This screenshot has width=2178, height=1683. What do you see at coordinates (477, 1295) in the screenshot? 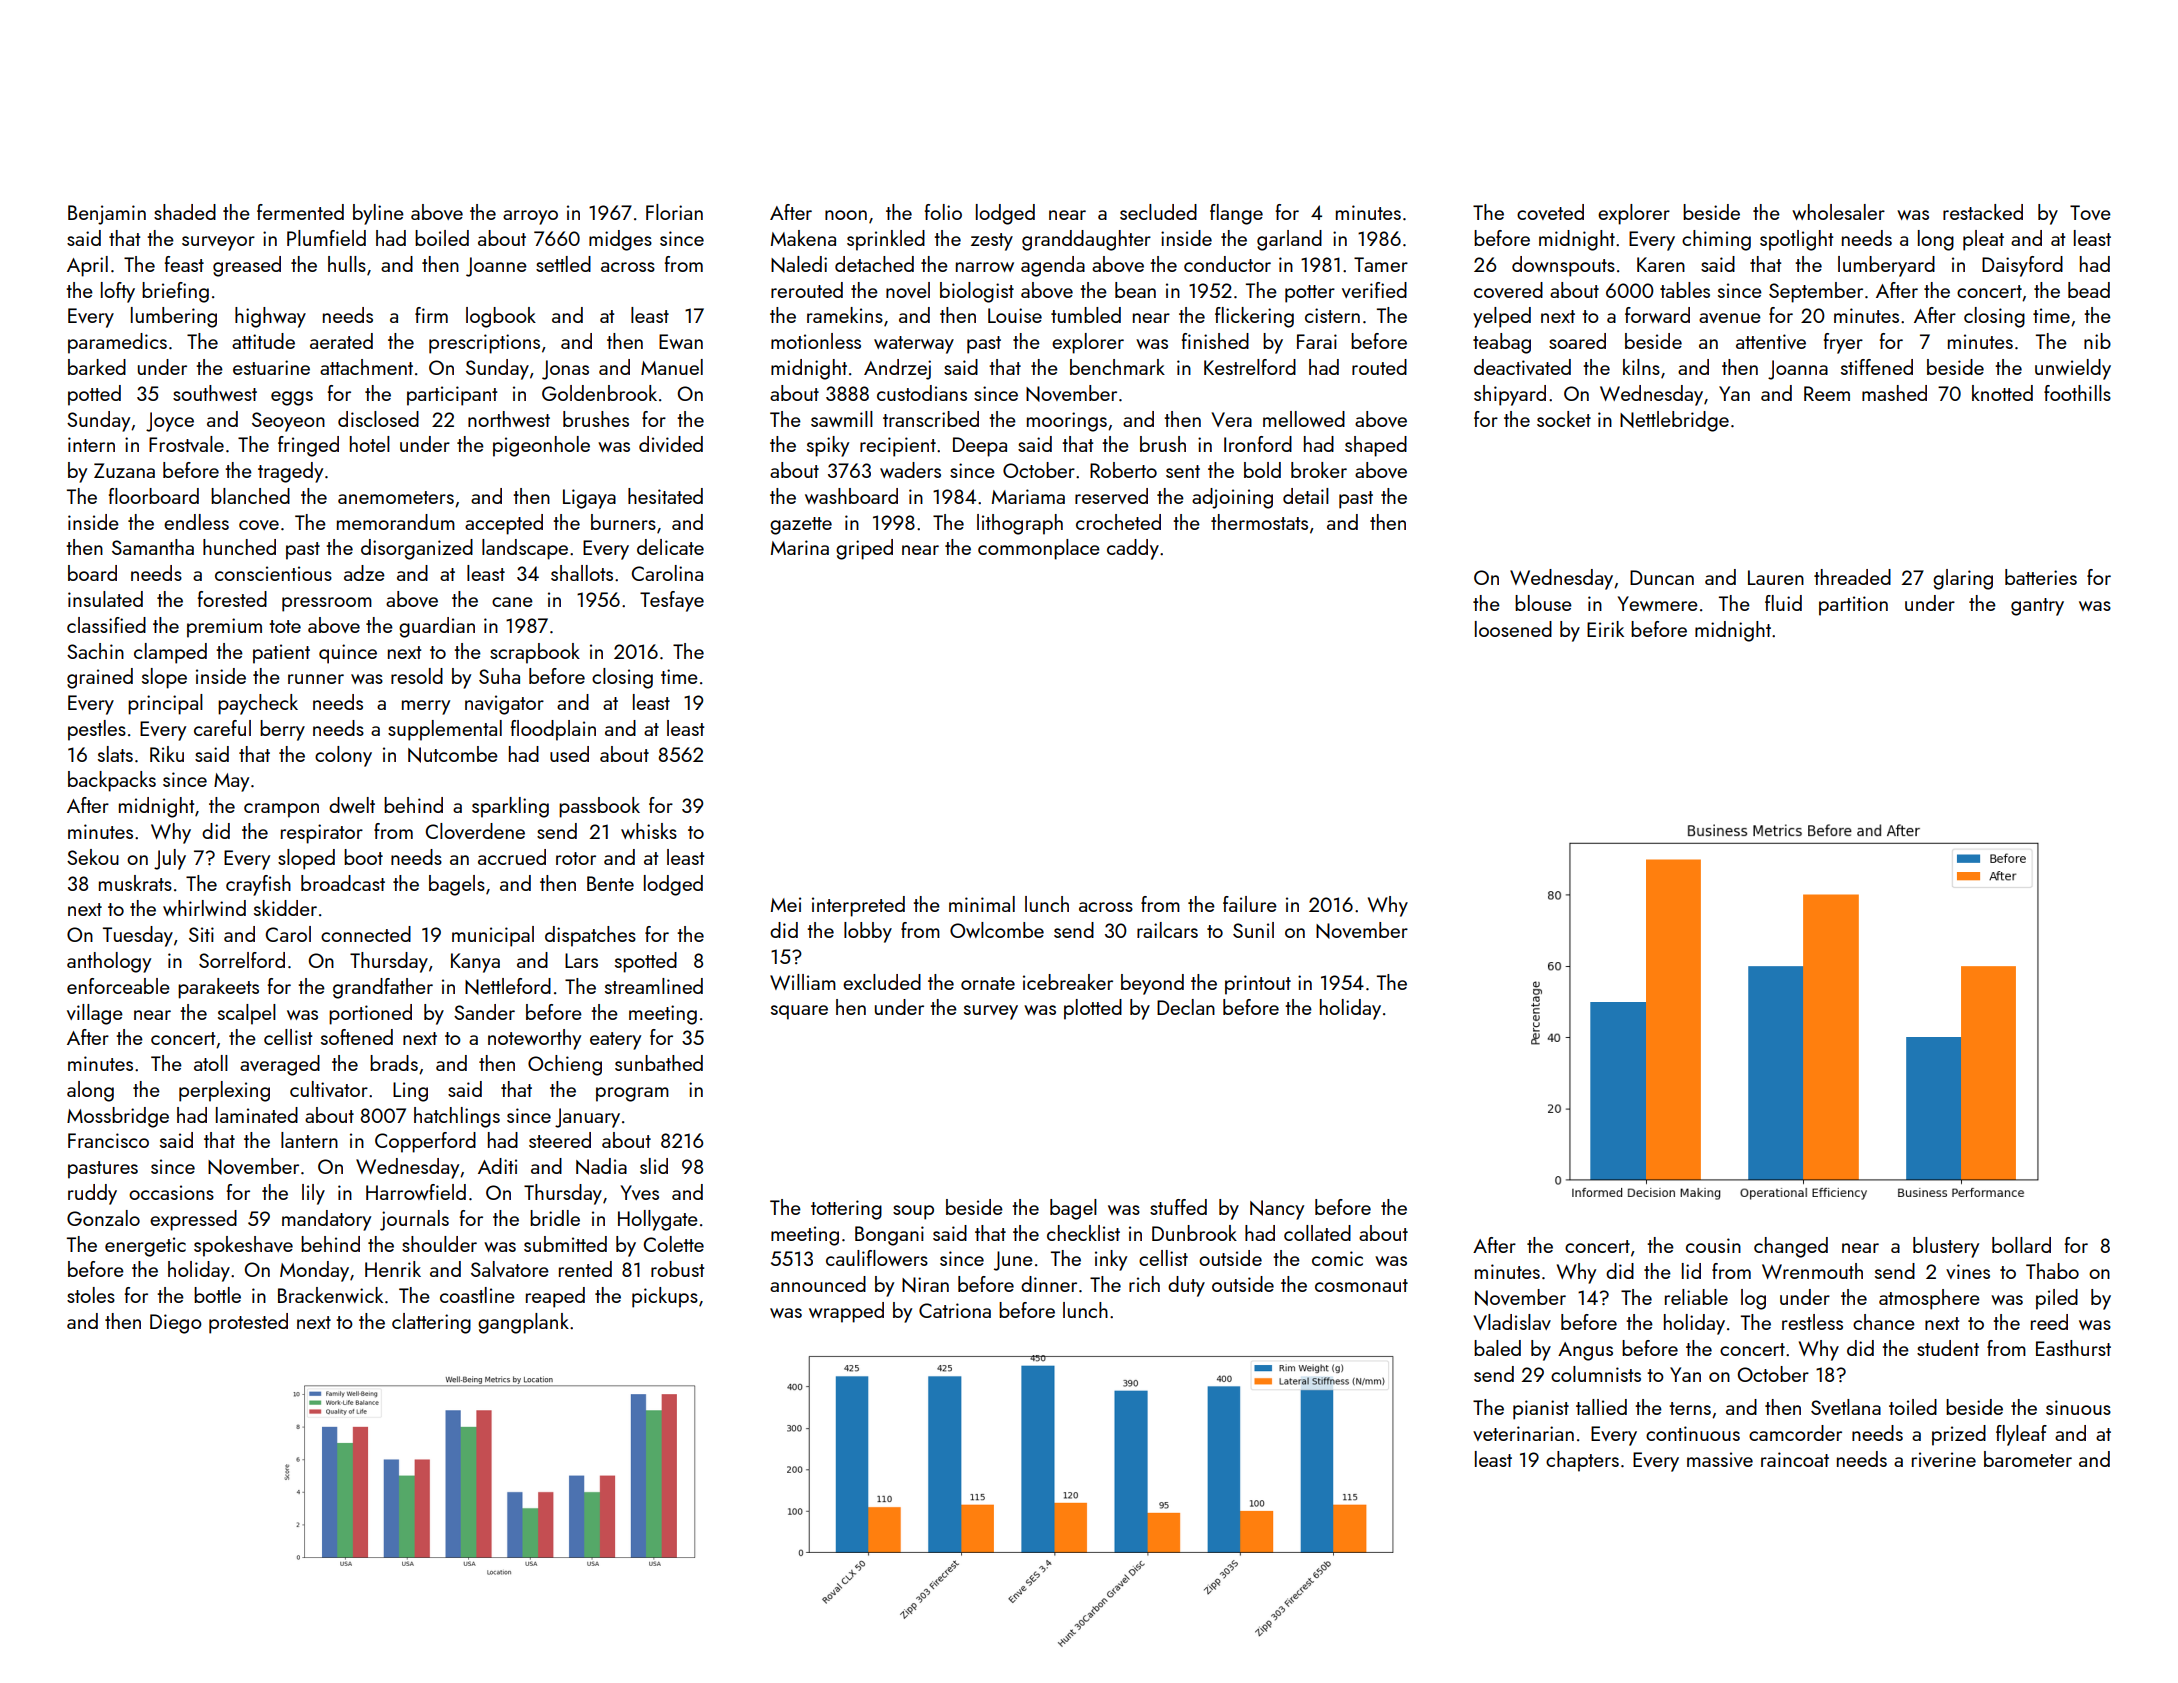
I see `coastline` at bounding box center [477, 1295].
